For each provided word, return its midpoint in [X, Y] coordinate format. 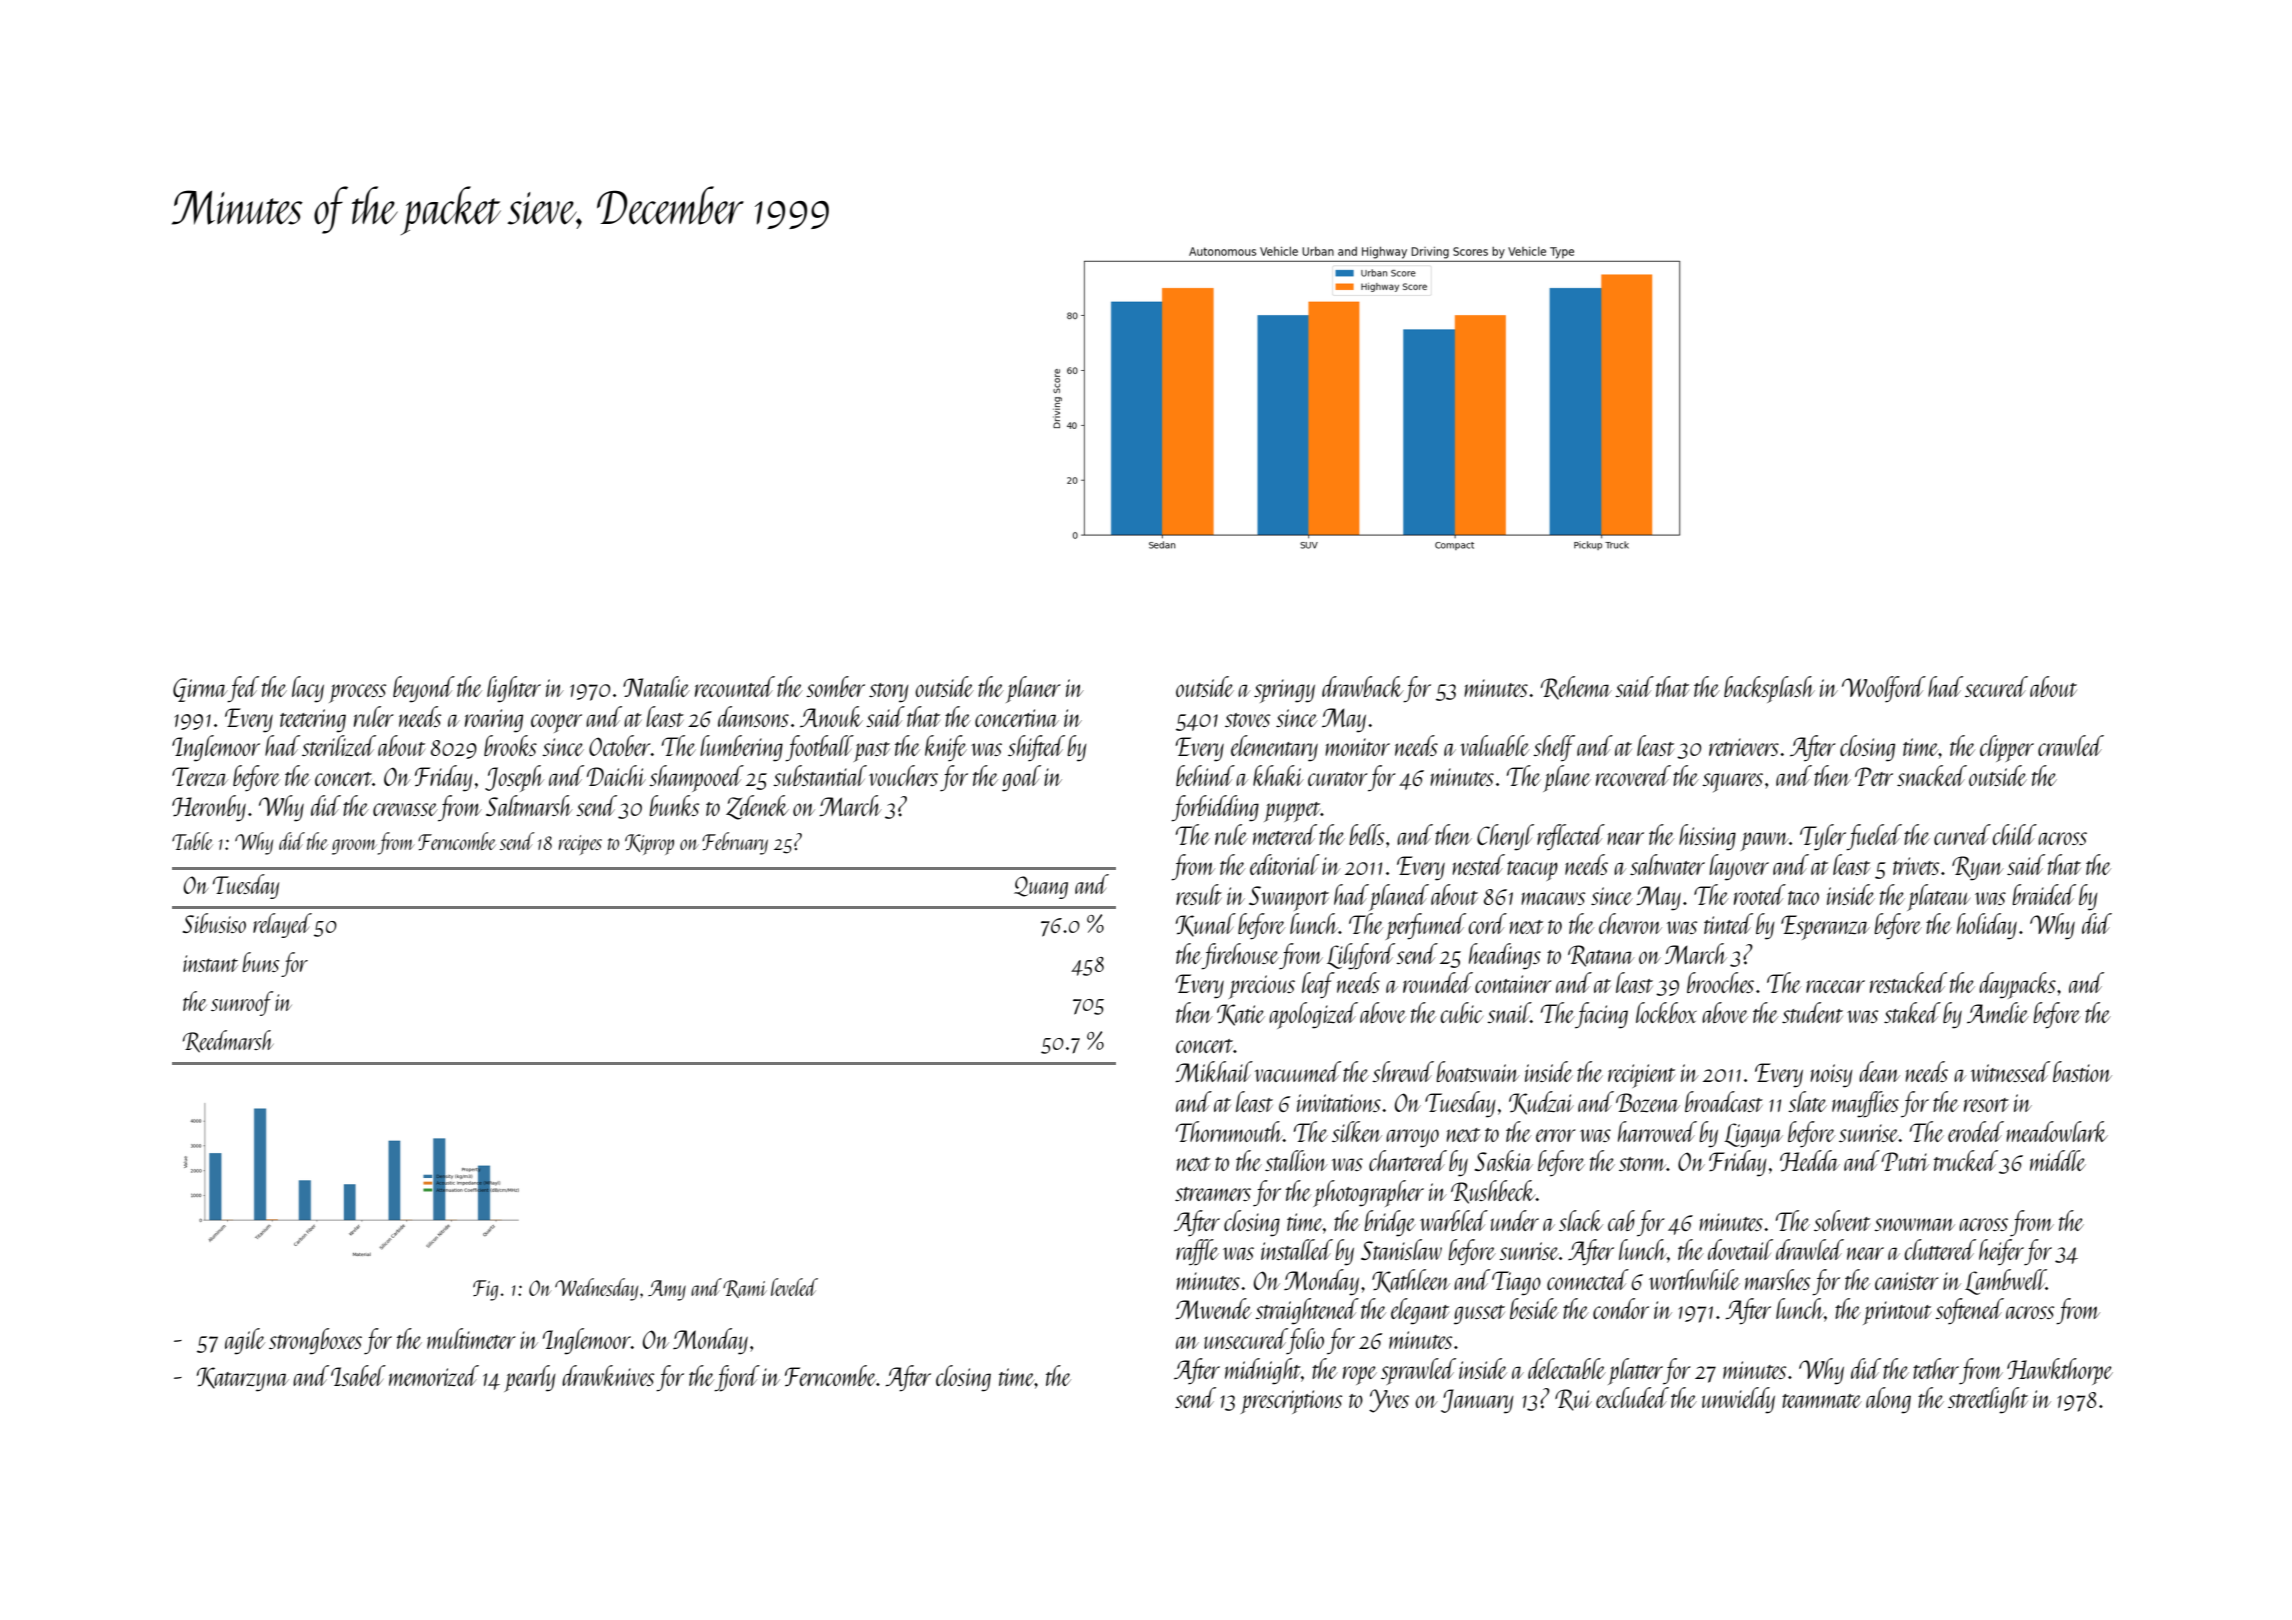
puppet [1292, 812]
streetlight [1988, 1400]
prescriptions [1291, 1402]
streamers [1213, 1194]
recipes [580, 845]
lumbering [741, 748]
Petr [1874, 776]
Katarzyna [243, 1379]
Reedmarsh [228, 1041]
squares [1732, 783]
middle [2058, 1160]
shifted [1036, 748]
